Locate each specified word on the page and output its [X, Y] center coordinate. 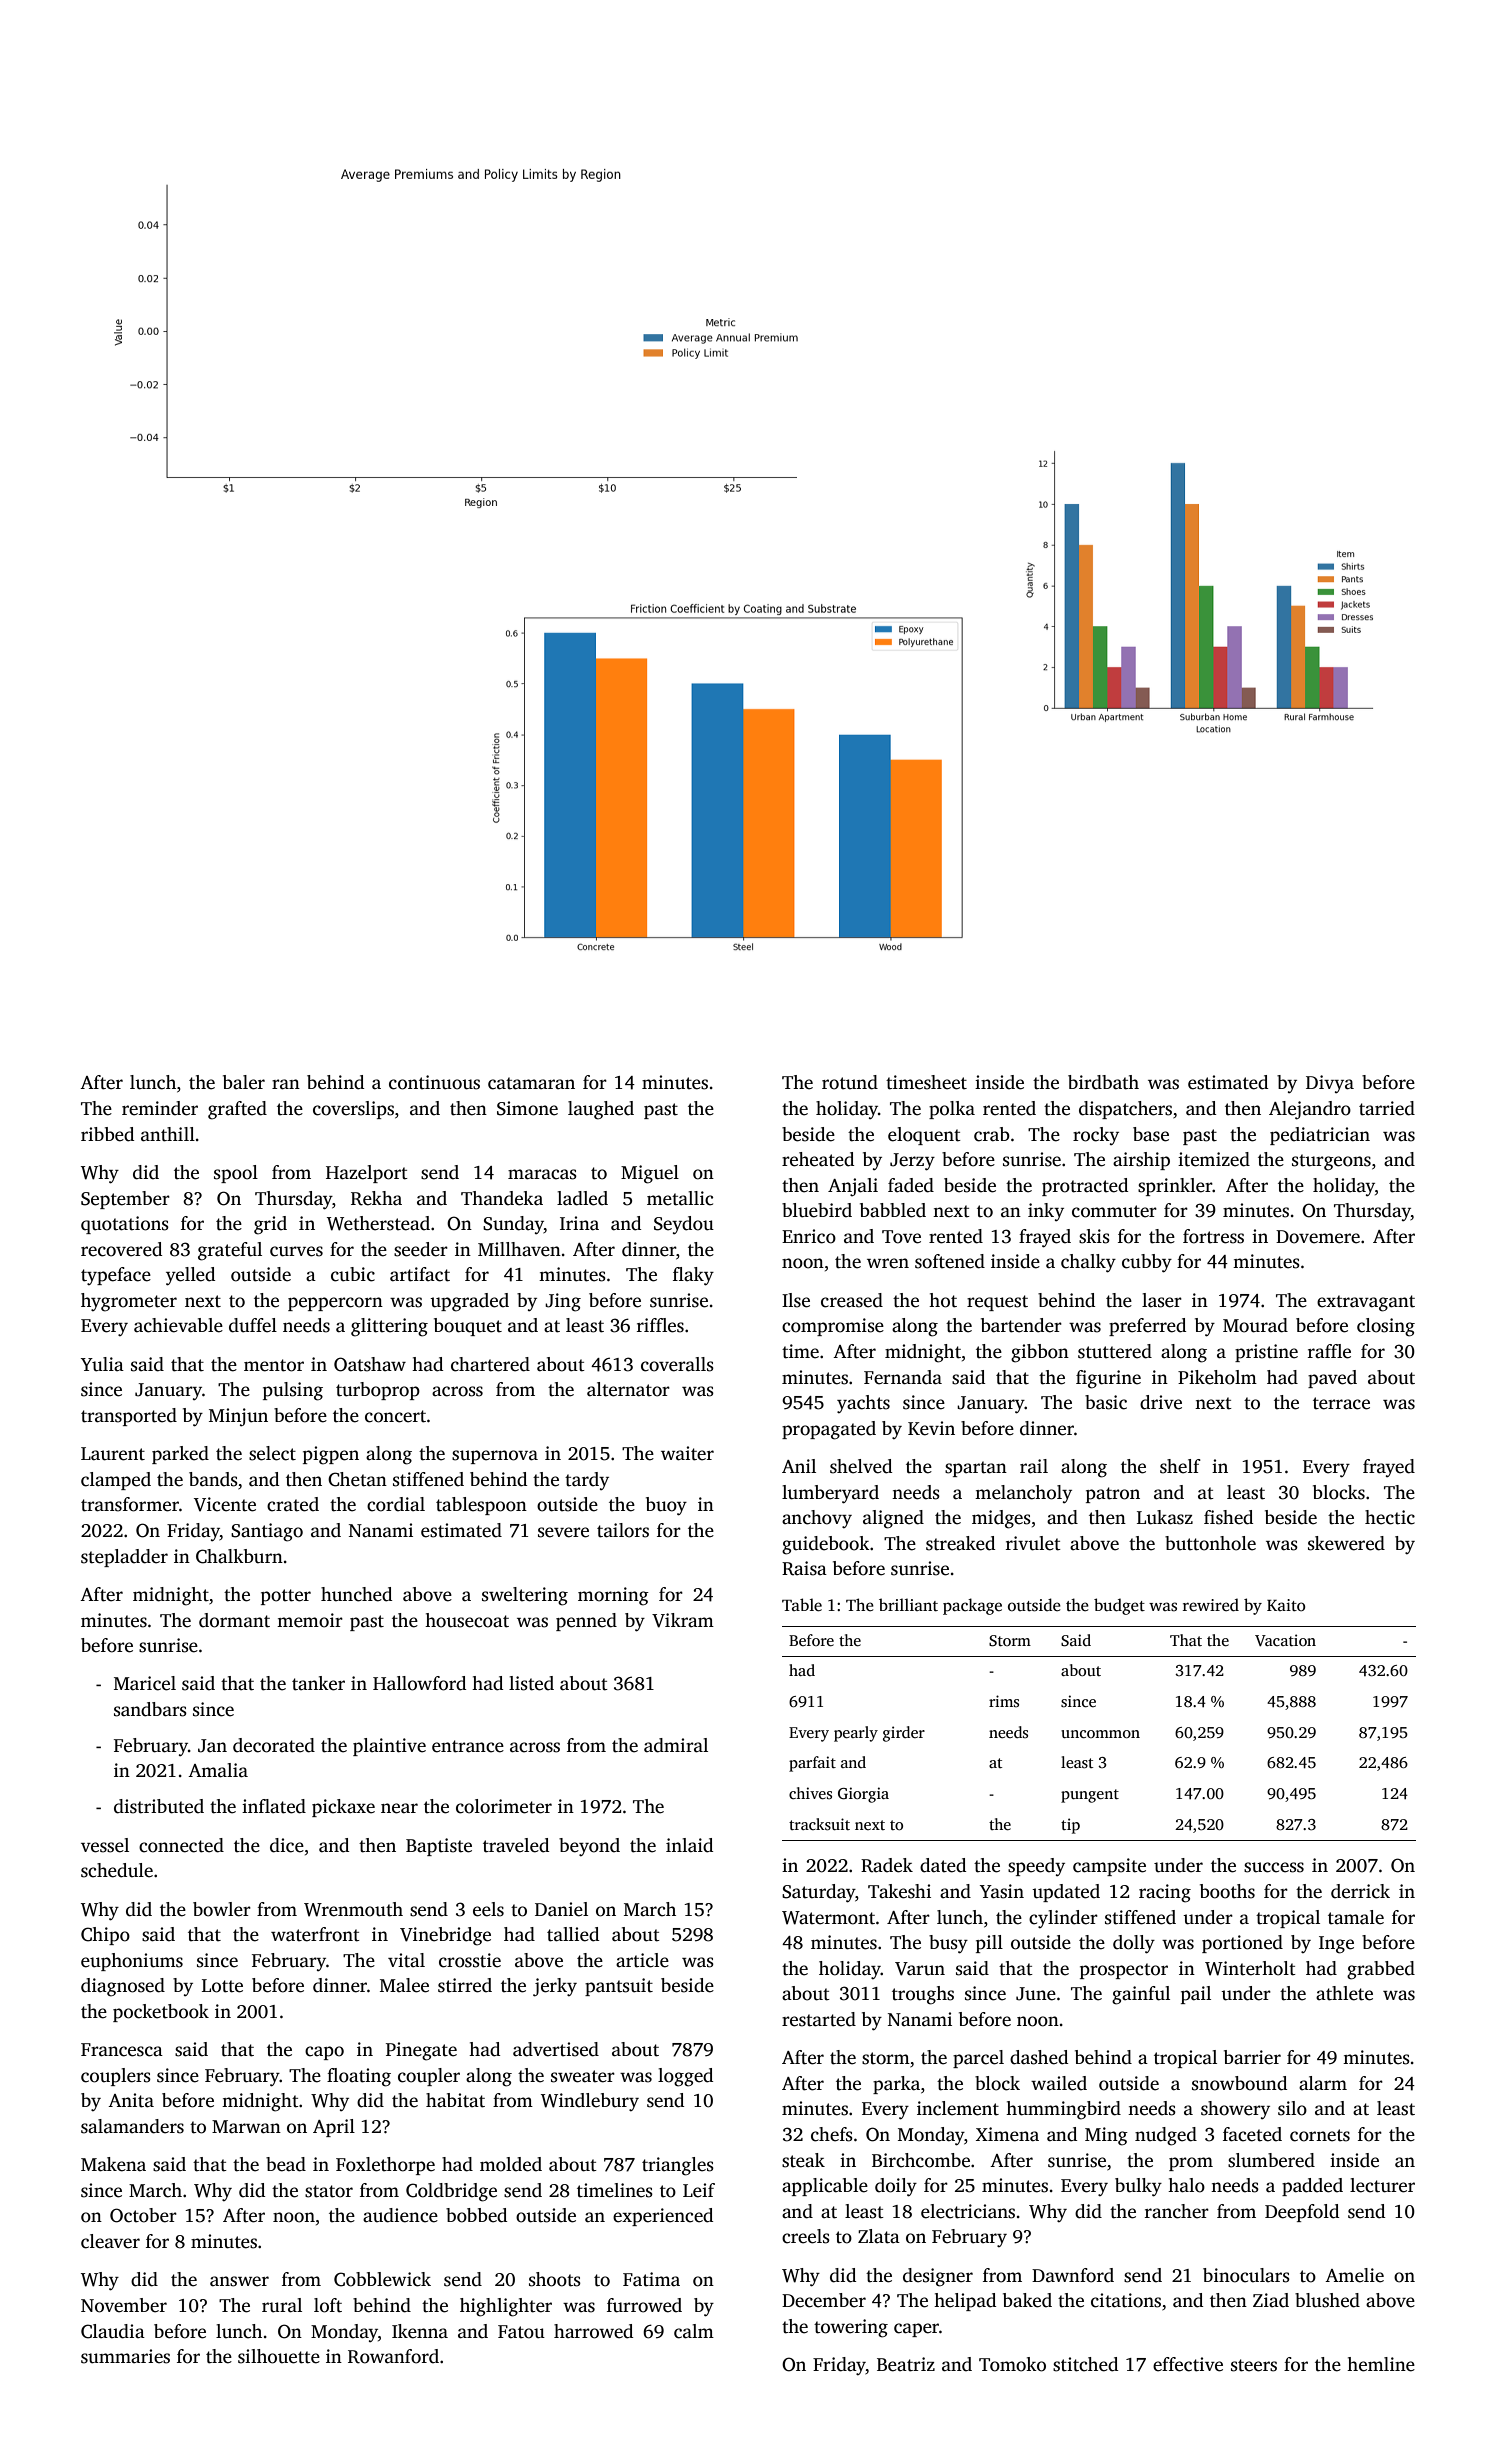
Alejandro [1310, 1110]
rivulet [1033, 1543]
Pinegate [421, 2051]
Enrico [809, 1236]
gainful [1141, 1995]
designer [938, 2277]
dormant [234, 1620]
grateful [230, 1251]
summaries [125, 2356]
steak [803, 2160]
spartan [976, 1469]
